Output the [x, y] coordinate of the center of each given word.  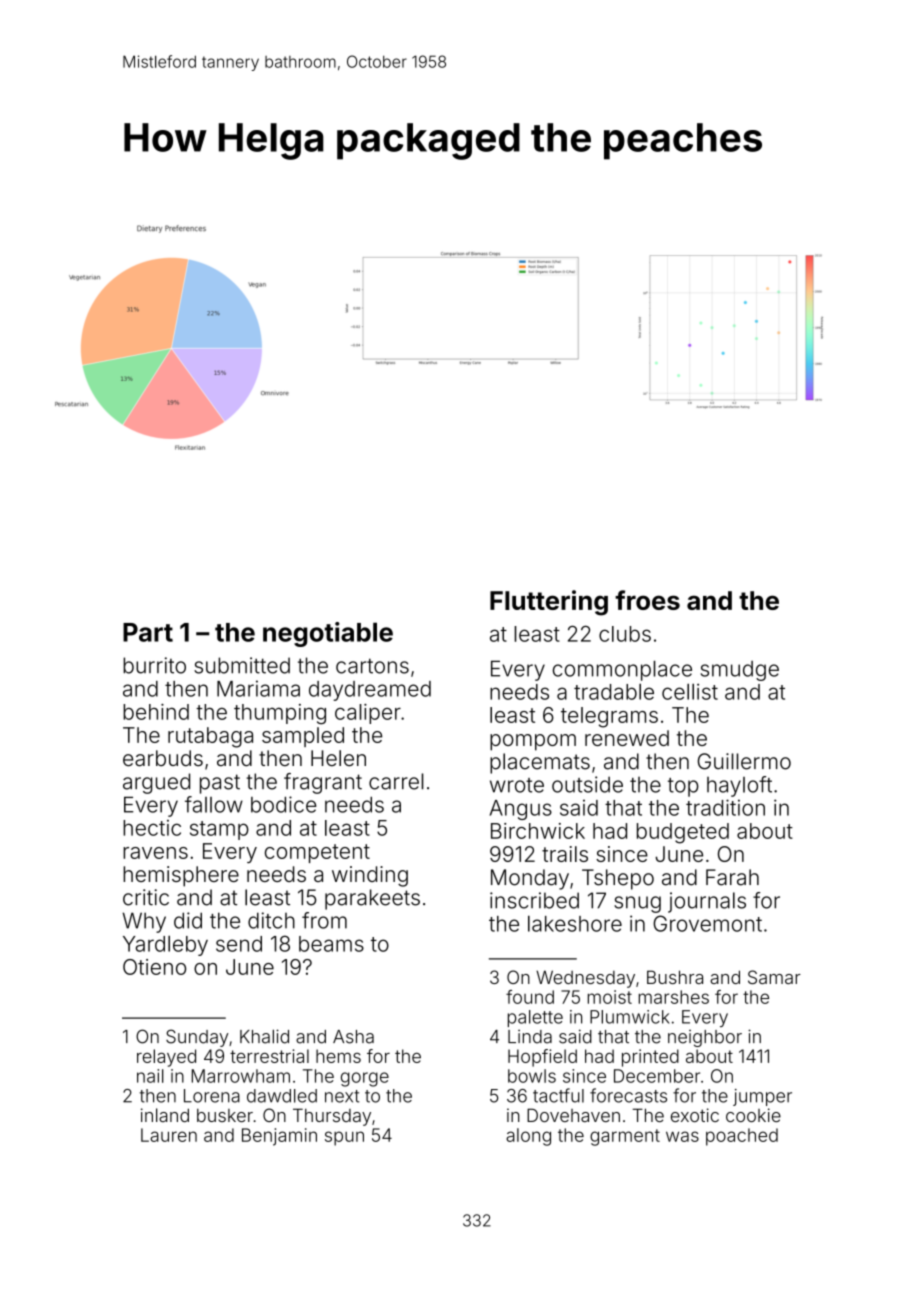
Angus [521, 810]
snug [637, 904]
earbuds [163, 758]
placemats [540, 763]
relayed [166, 1058]
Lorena [212, 1096]
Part [148, 632]
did [188, 920]
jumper [762, 1097]
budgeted [683, 833]
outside [587, 784]
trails [565, 854]
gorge [365, 1079]
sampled [303, 737]
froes [647, 600]
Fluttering [549, 603]
